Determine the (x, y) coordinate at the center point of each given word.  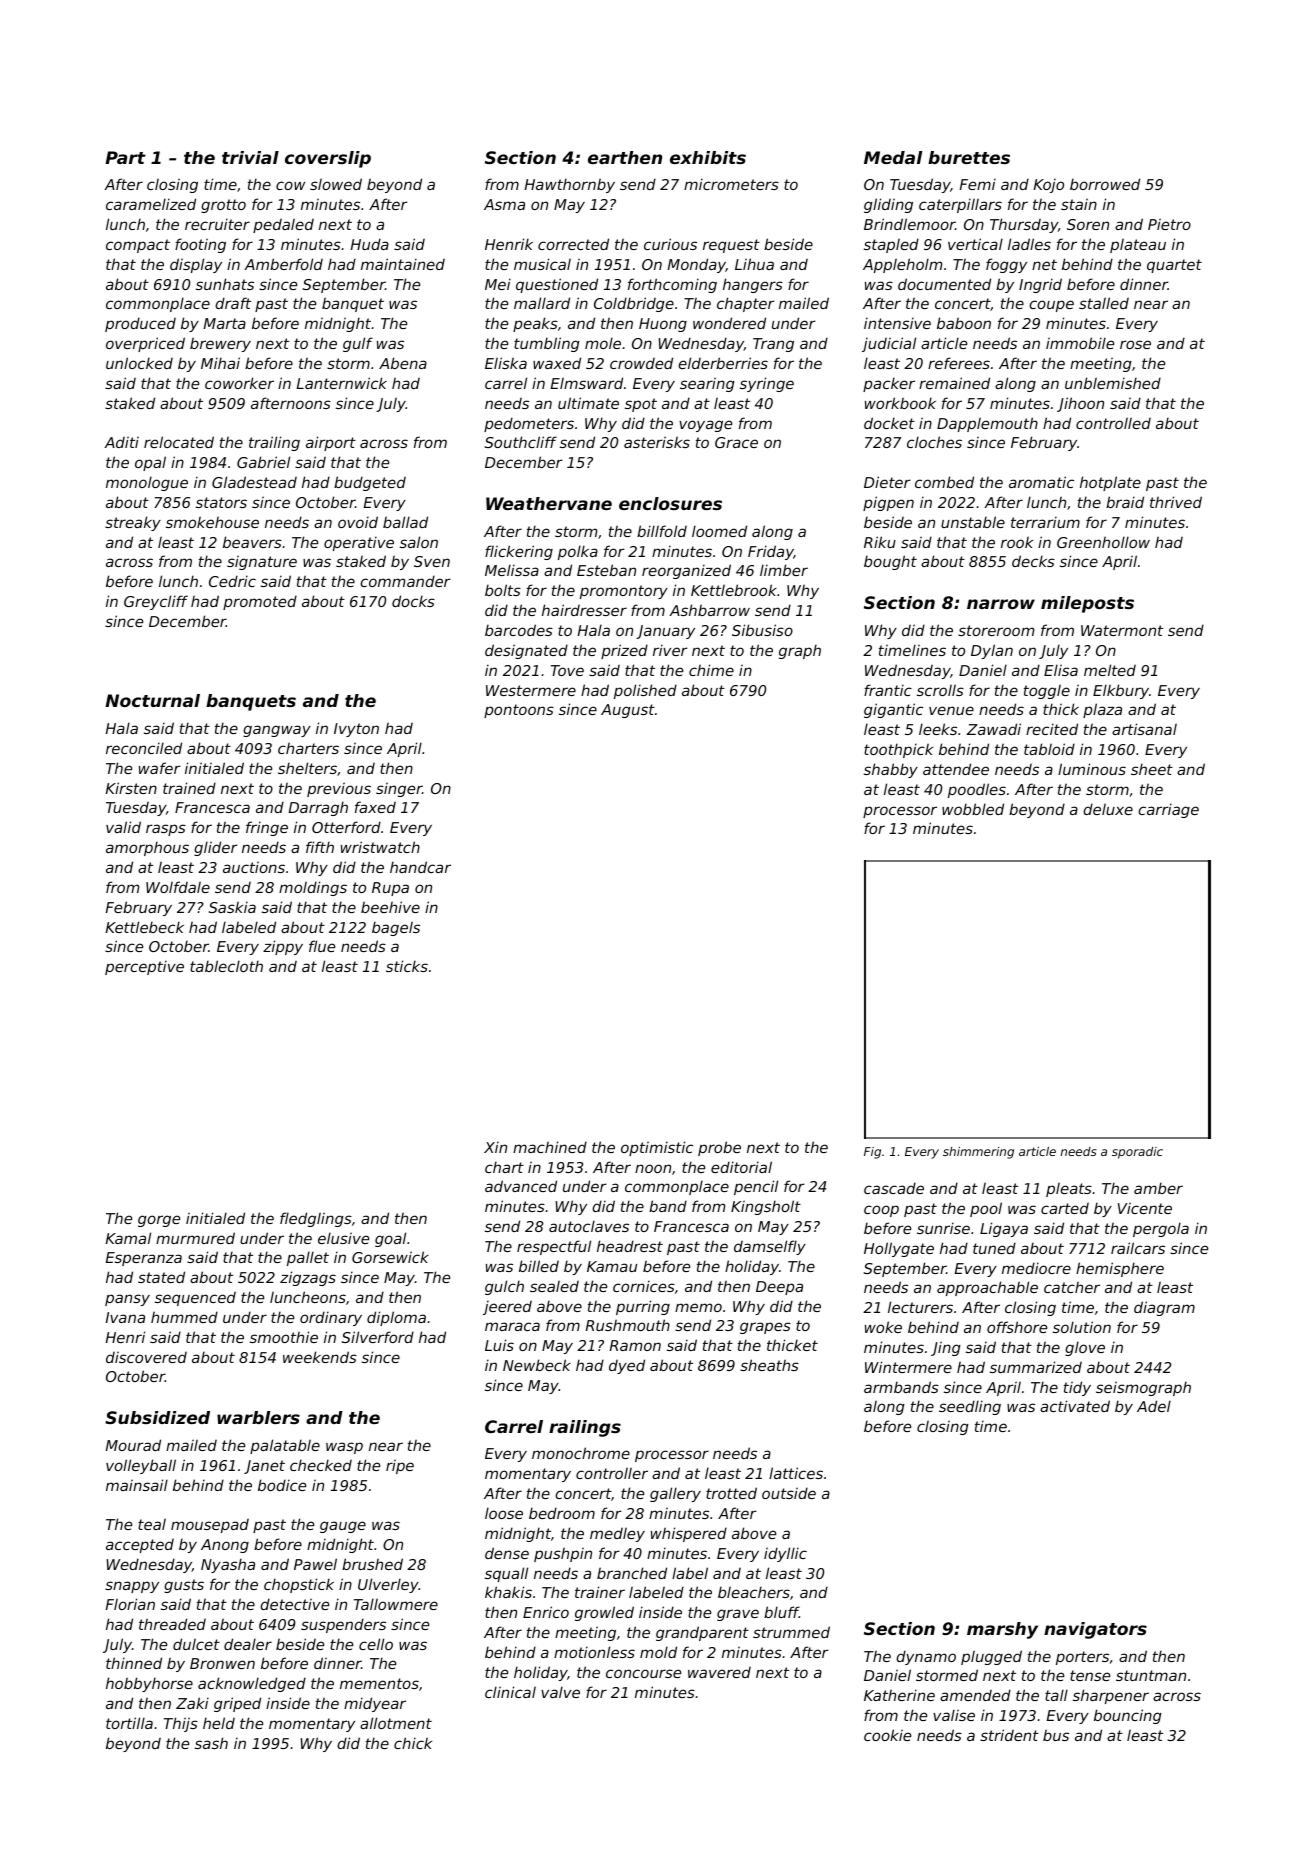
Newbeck (537, 1365)
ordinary (331, 1318)
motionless (594, 1652)
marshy (1002, 1630)
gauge (343, 1527)
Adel (1154, 1406)
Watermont (1122, 630)
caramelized (151, 204)
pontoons (519, 711)
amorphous (147, 848)
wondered (729, 323)
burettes (969, 157)
